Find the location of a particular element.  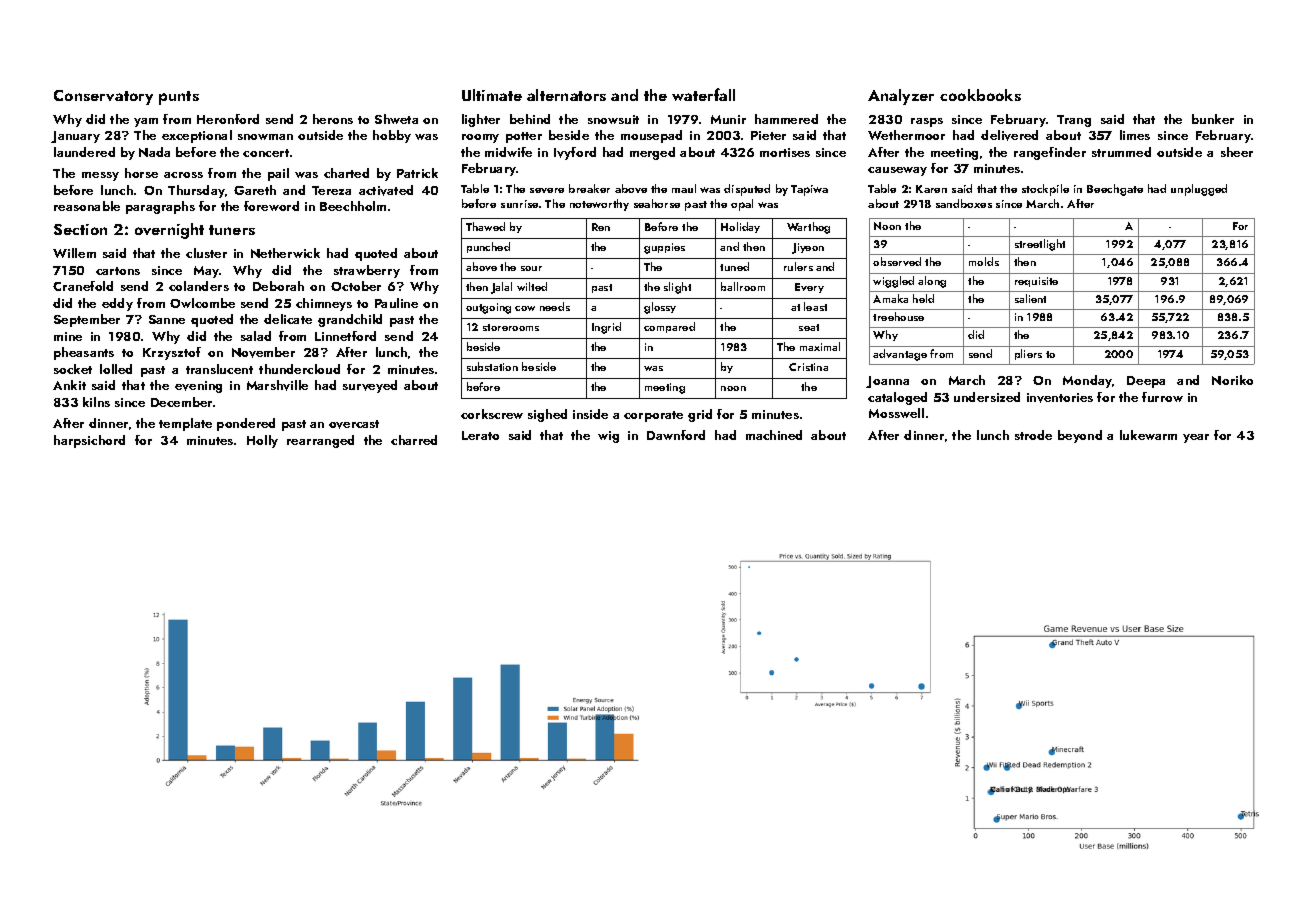

mortises is located at coordinates (785, 152).
